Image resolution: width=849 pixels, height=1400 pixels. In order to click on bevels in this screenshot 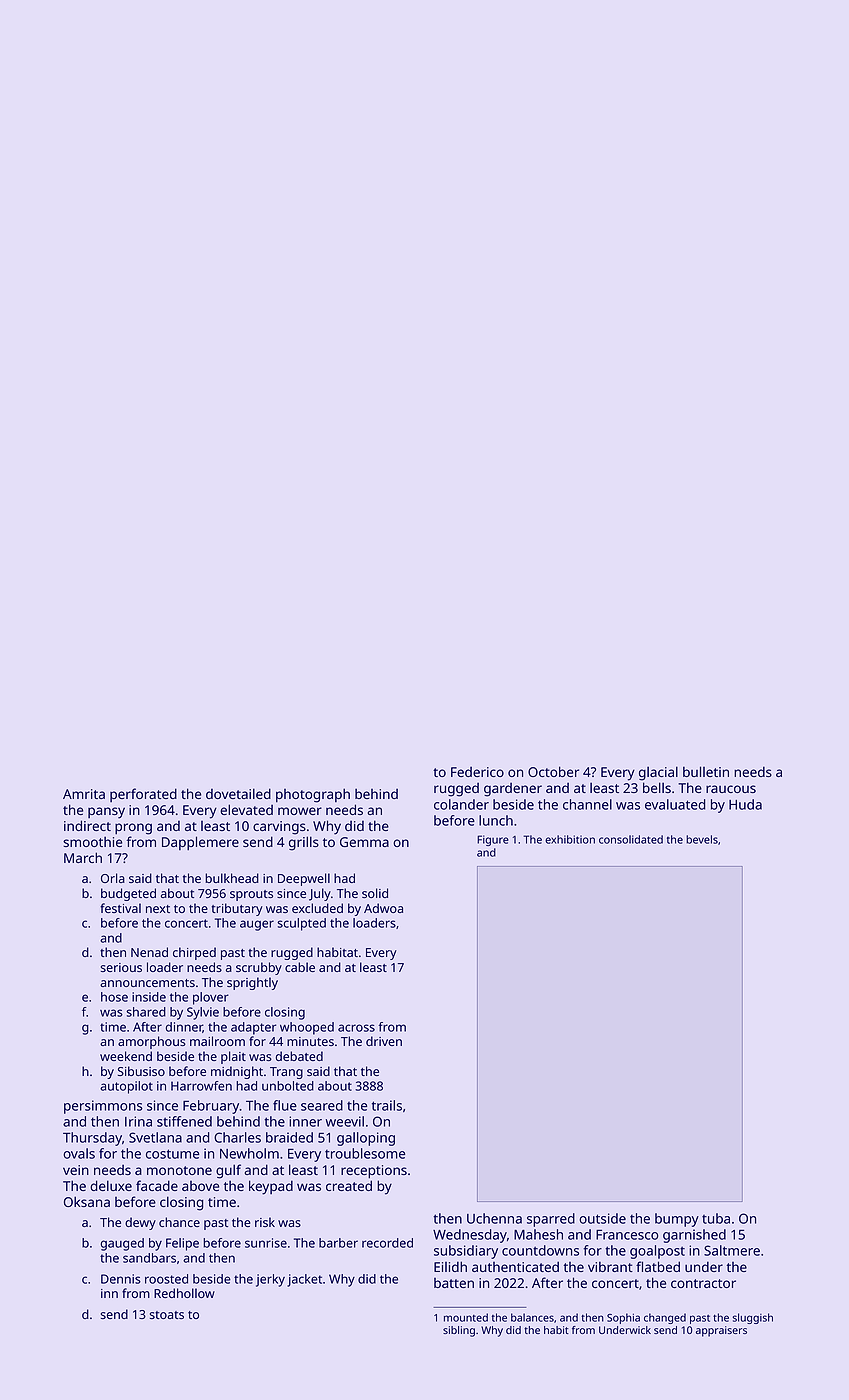, I will do `click(702, 839)`.
